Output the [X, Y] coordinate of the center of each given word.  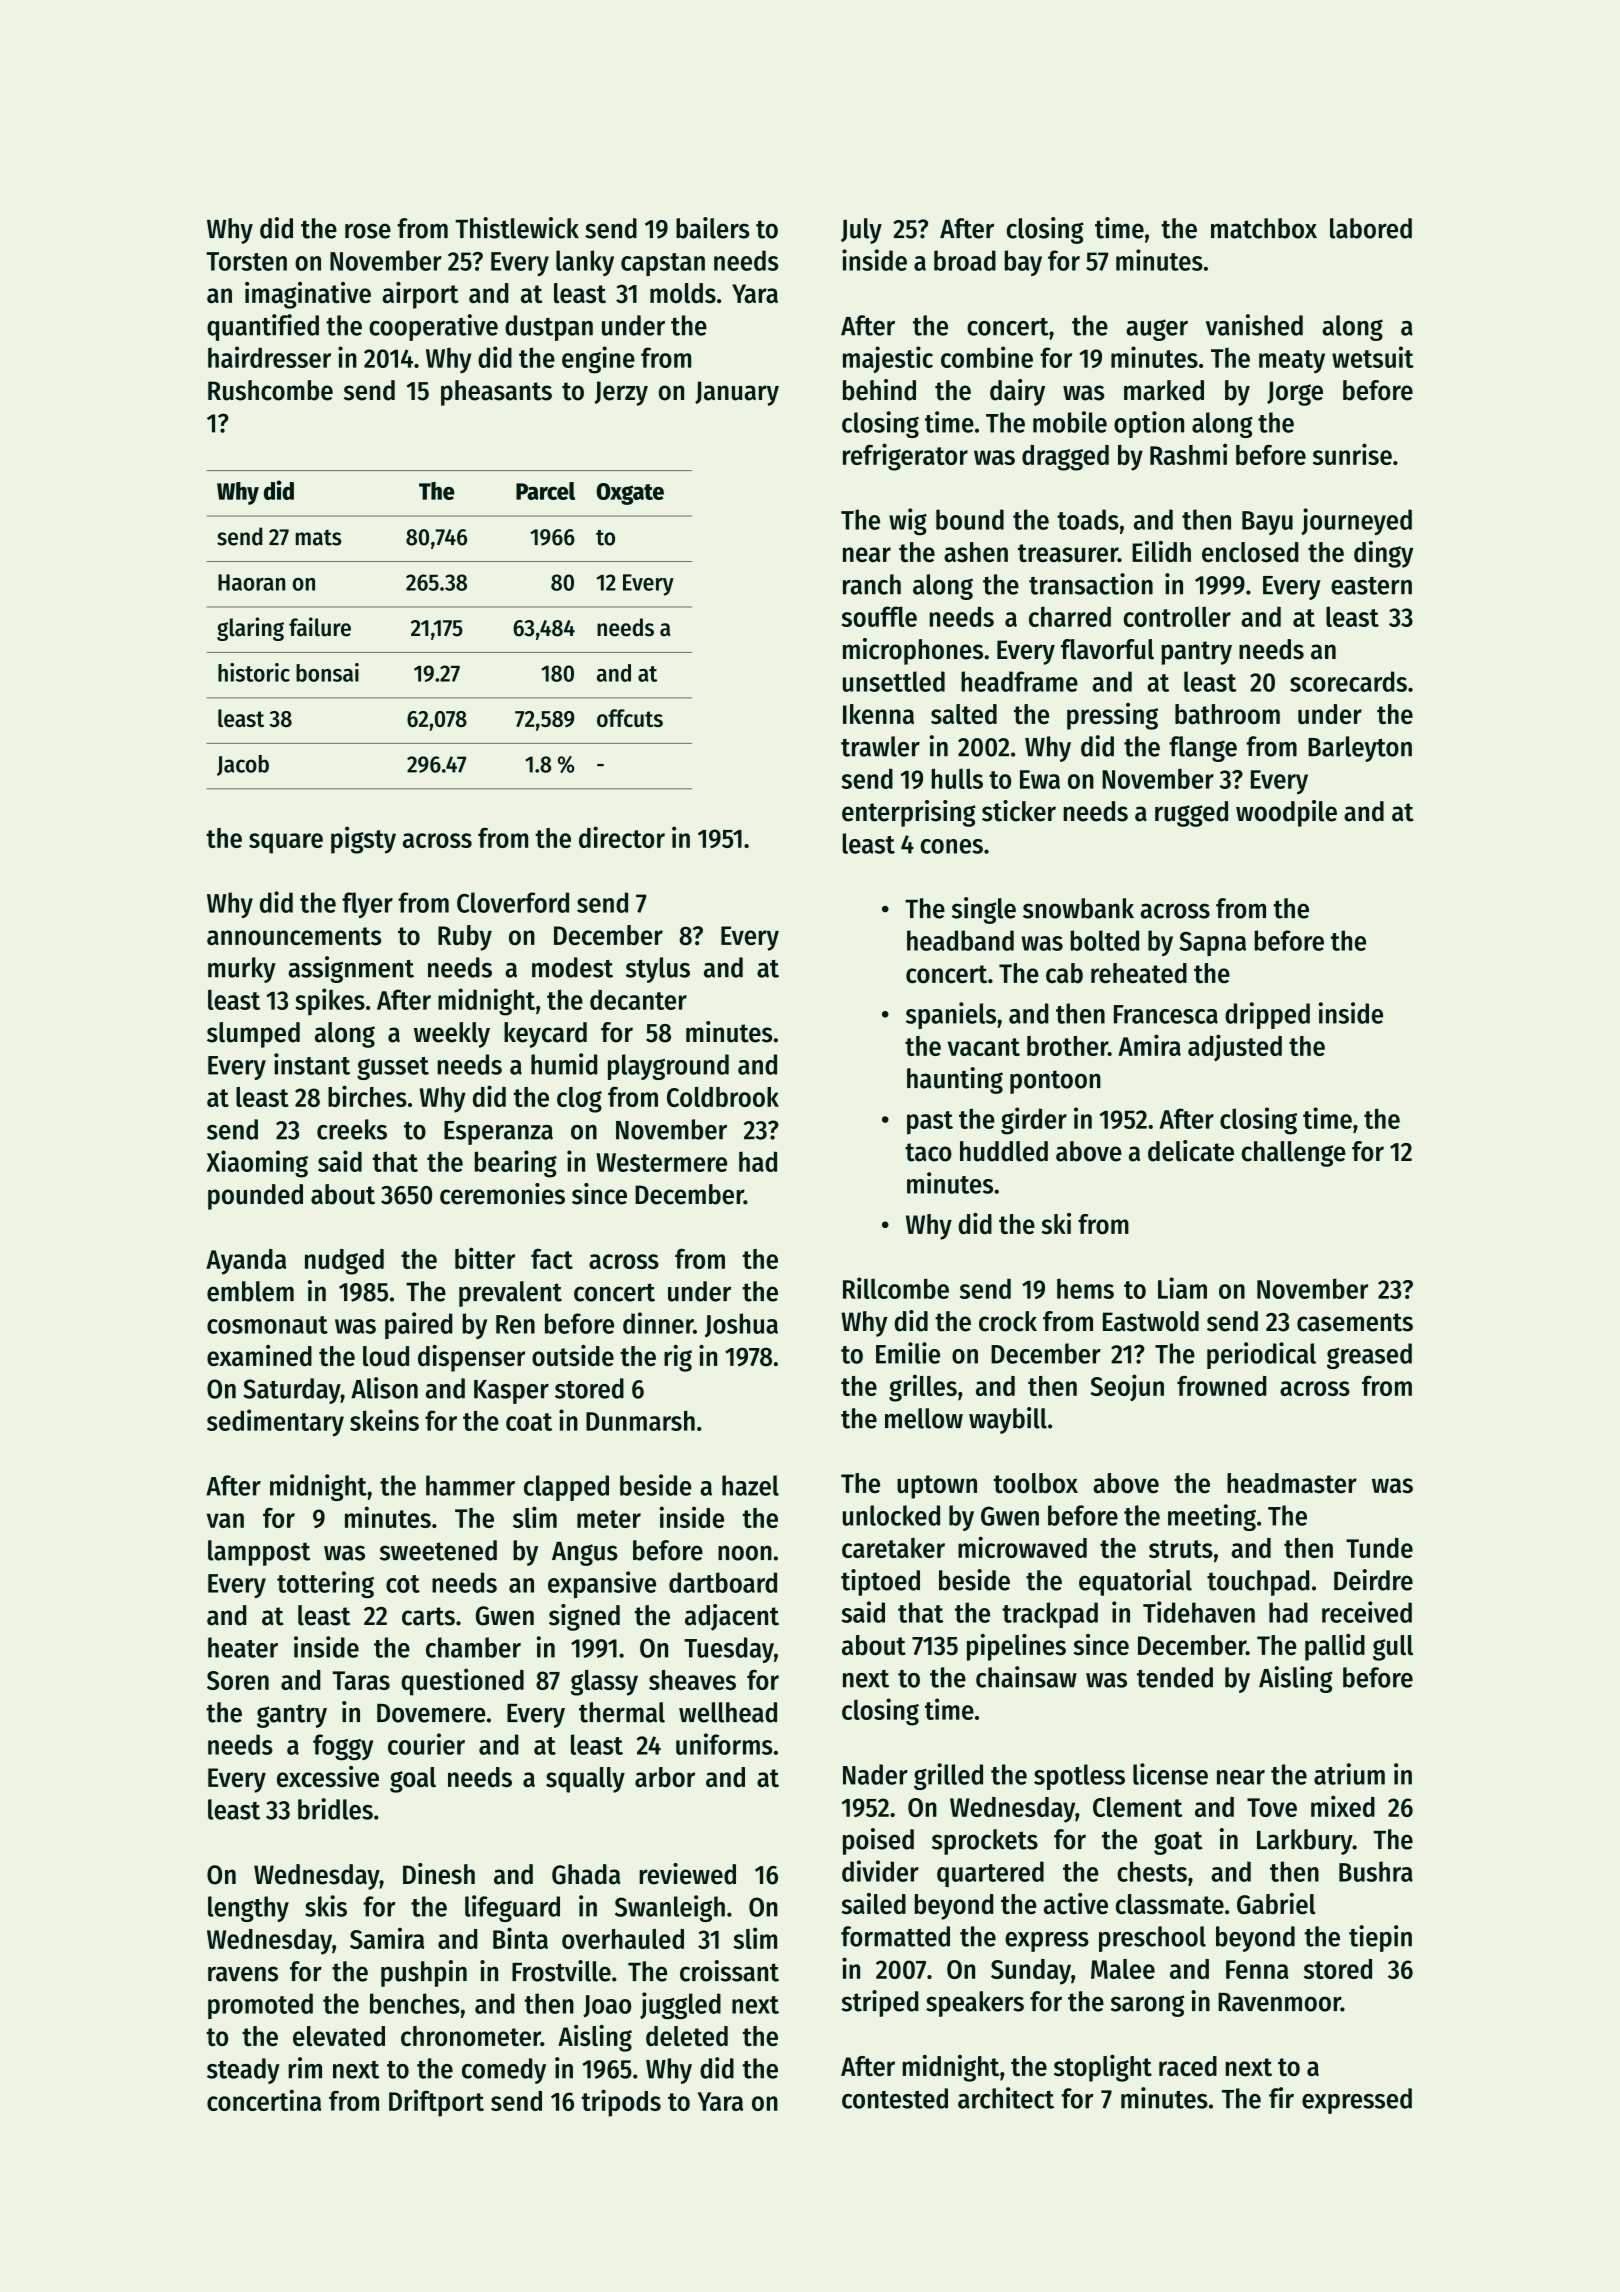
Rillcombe [896, 1288]
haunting [955, 1080]
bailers [712, 228]
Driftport [436, 2103]
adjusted [1235, 1048]
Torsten [246, 261]
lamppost [259, 1553]
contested [895, 2098]
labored [1371, 228]
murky [242, 970]
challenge [1294, 1154]
